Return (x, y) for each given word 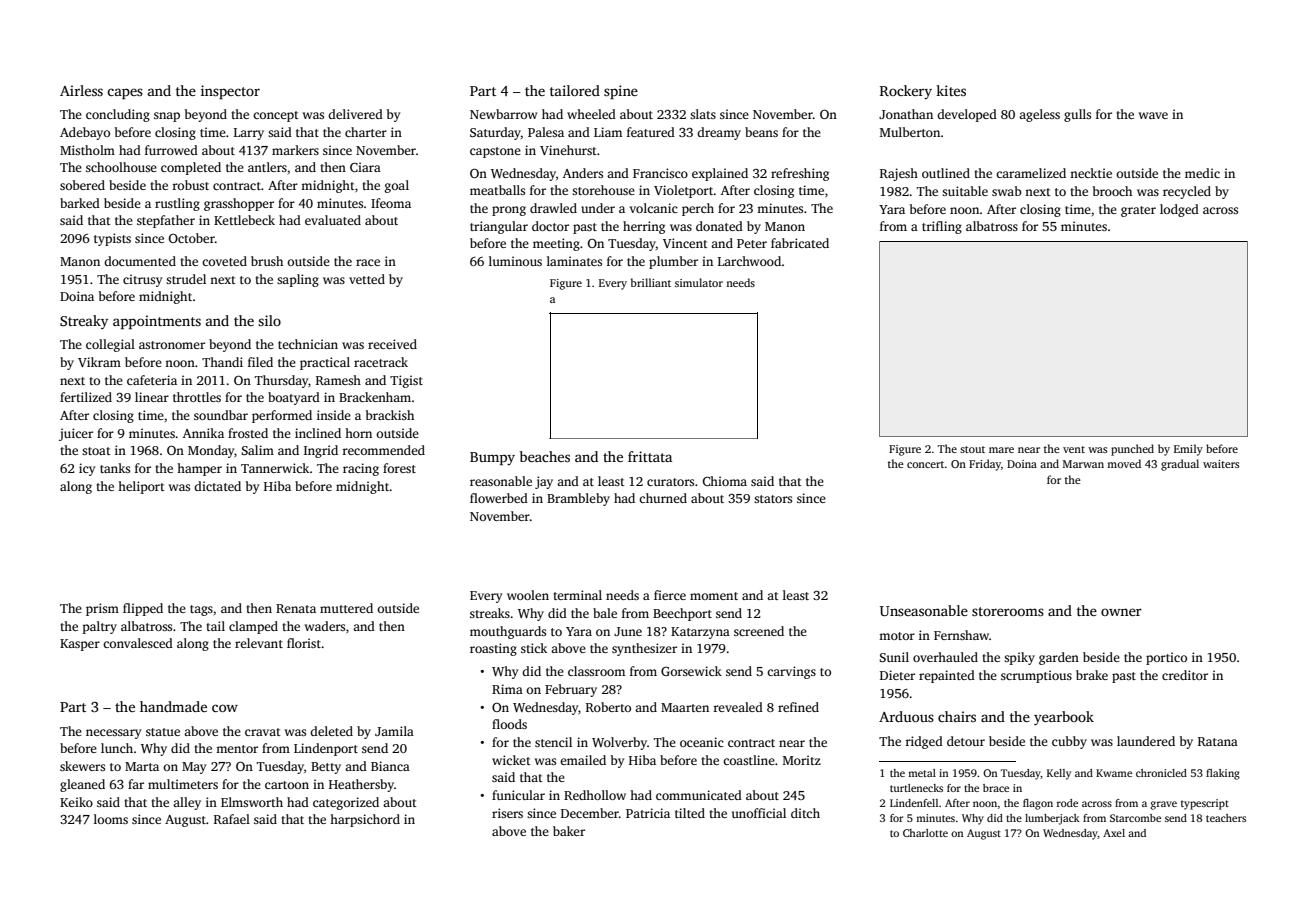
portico (1166, 658)
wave (1153, 115)
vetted (367, 279)
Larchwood (749, 261)
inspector (230, 92)
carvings (791, 672)
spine (621, 92)
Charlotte (925, 833)
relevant (259, 643)
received (392, 344)
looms (111, 819)
